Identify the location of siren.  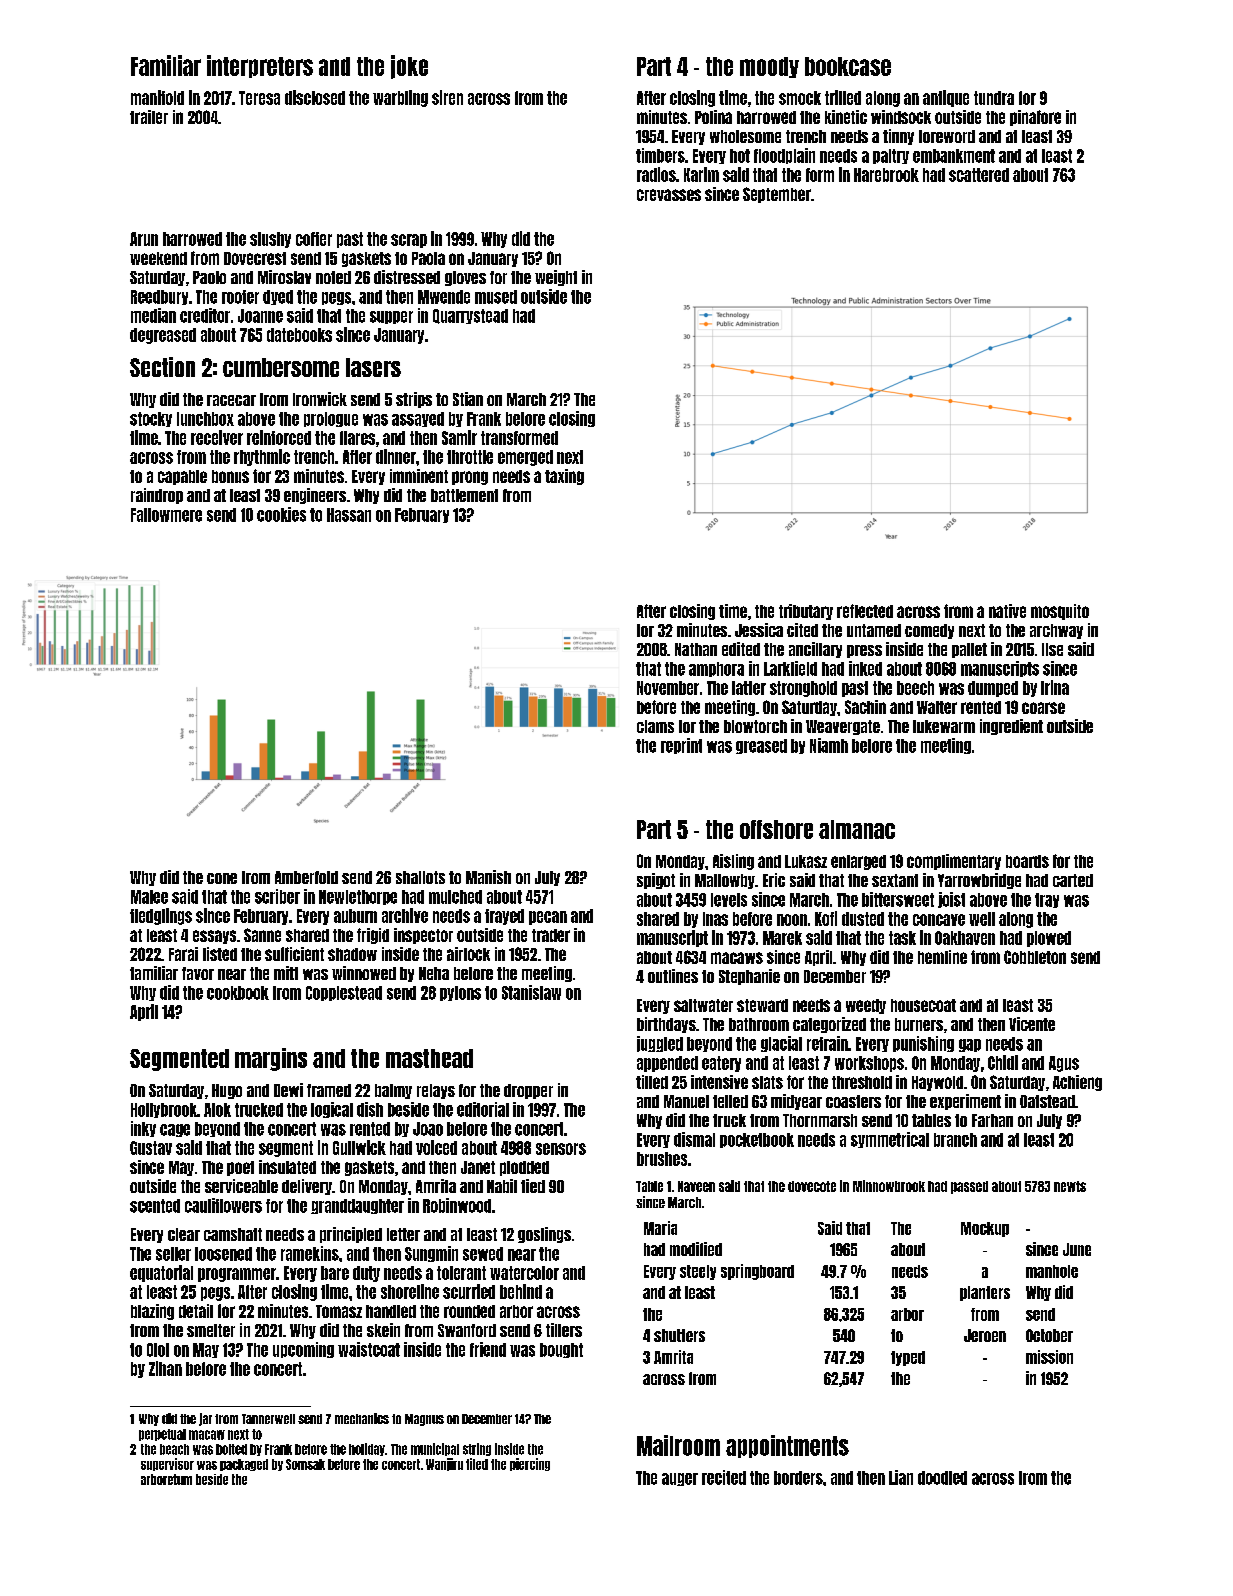
(447, 97).
